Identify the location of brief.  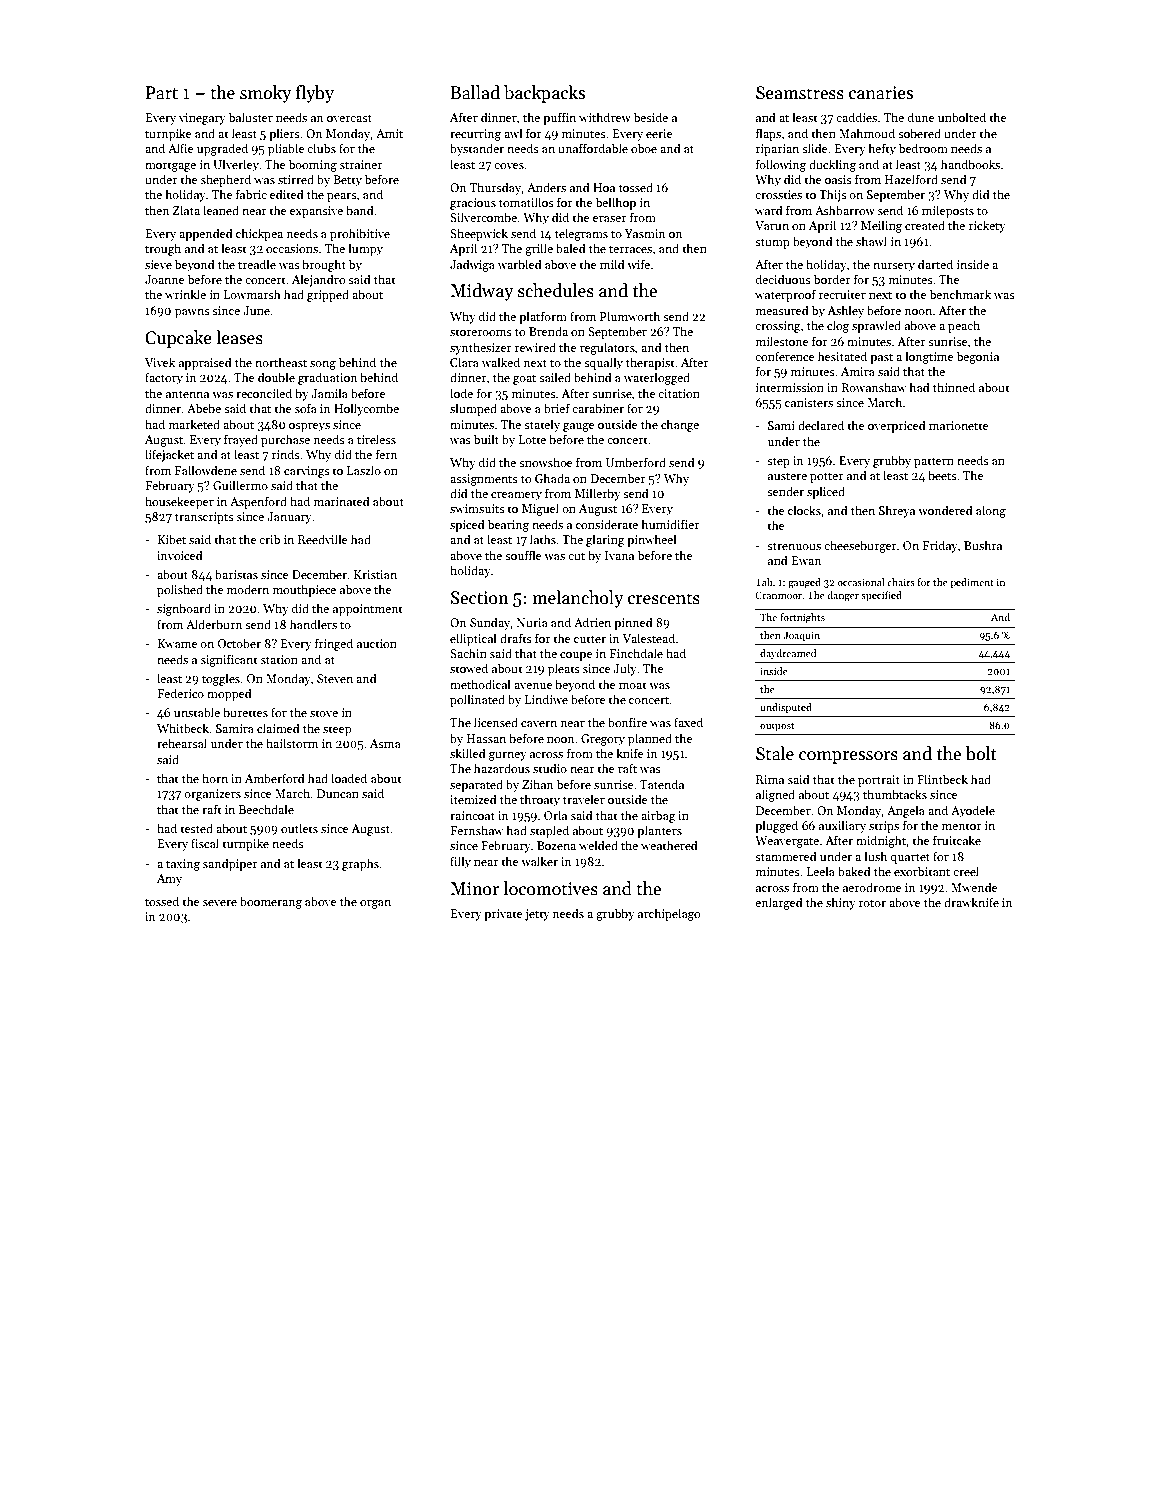
(557, 408).
